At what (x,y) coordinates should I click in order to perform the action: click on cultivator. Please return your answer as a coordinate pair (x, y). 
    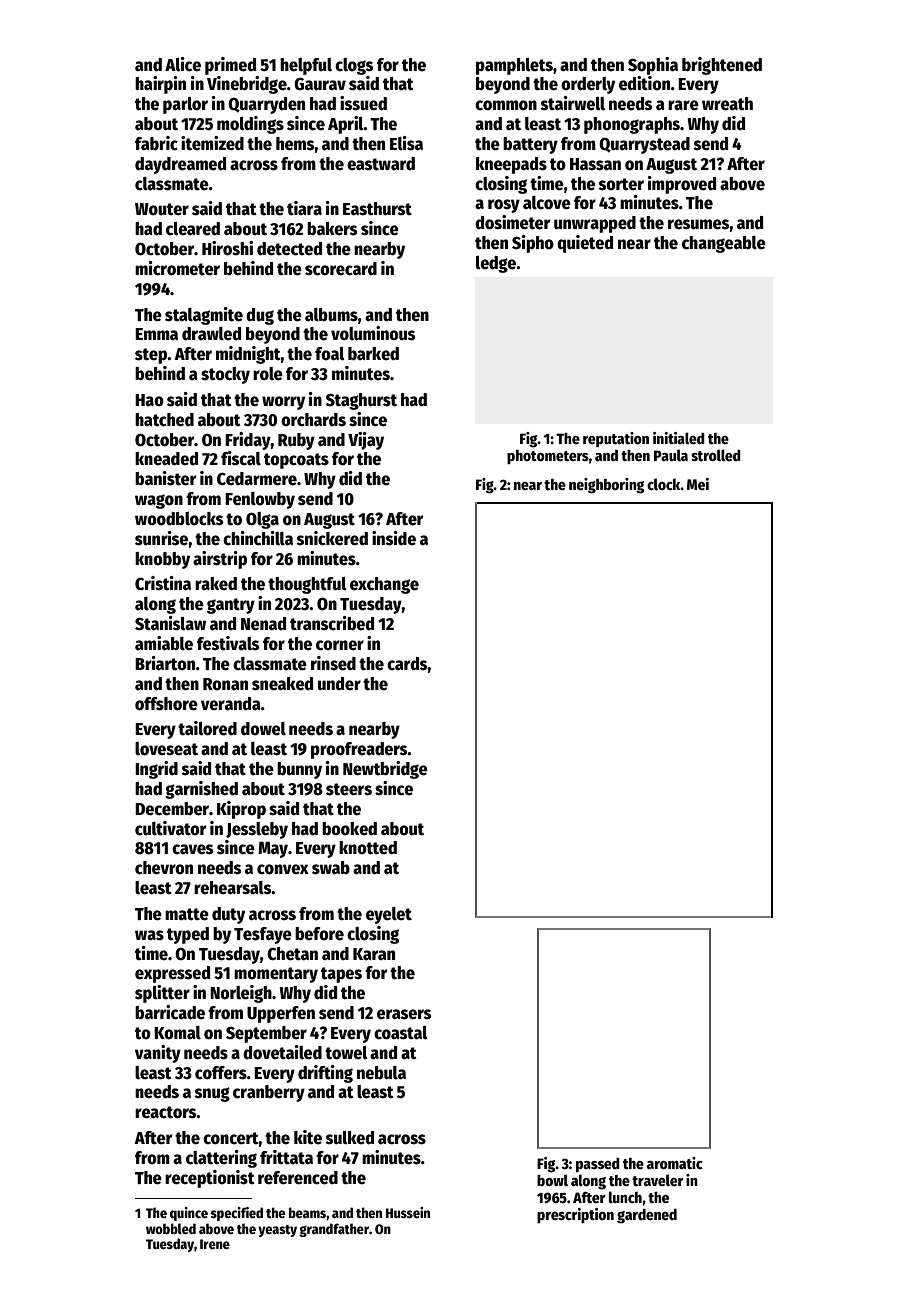
    Looking at the image, I should click on (170, 828).
